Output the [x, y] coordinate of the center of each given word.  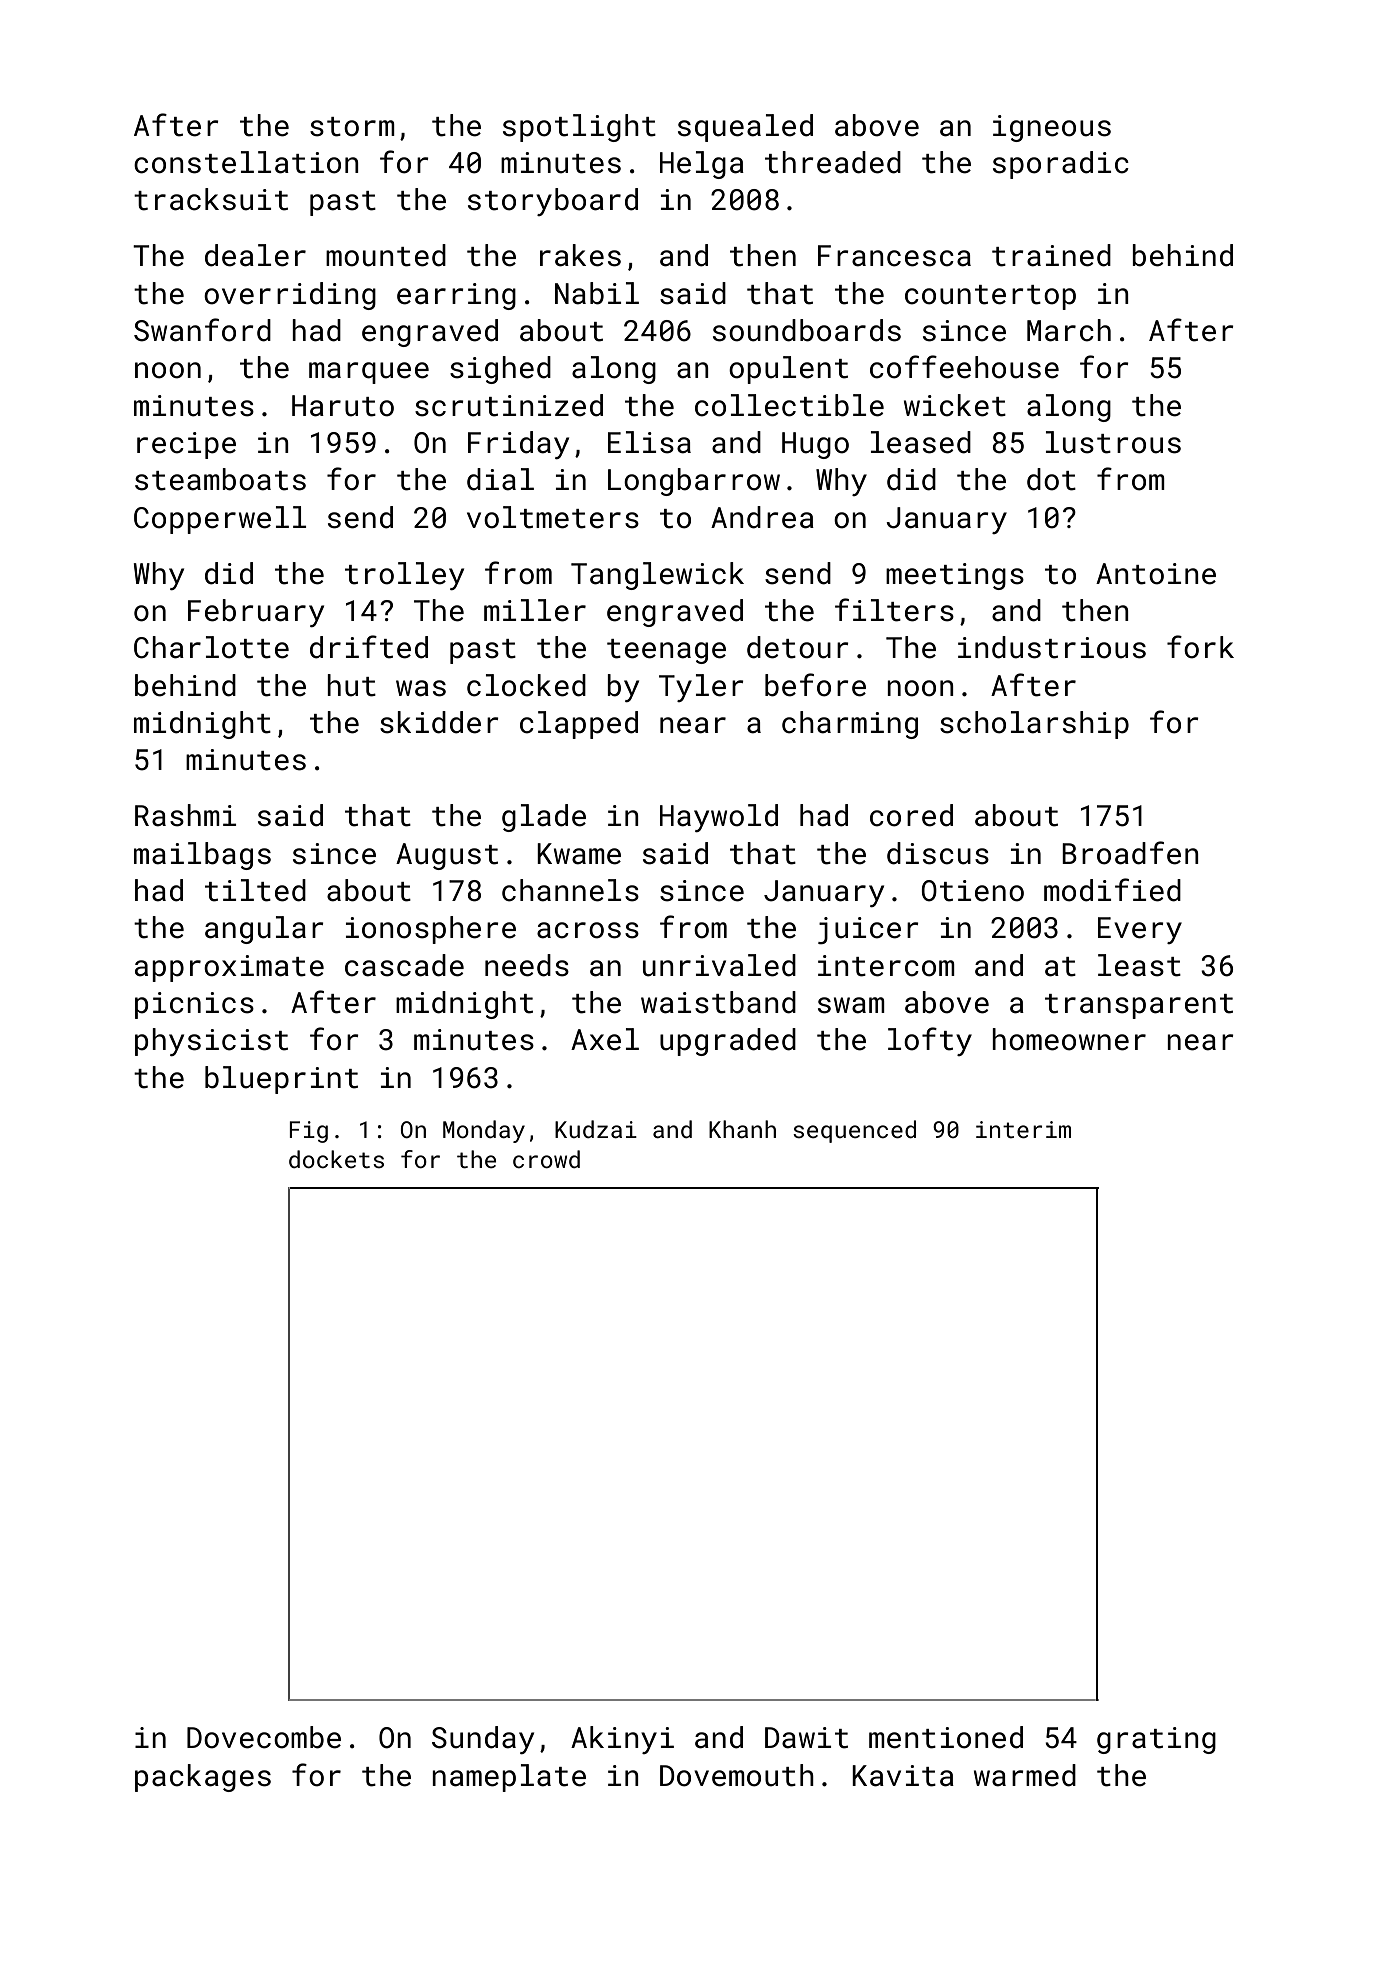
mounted [386, 255]
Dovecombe [264, 1737]
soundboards [807, 330]
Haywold [719, 818]
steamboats [220, 479]
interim [1023, 1129]
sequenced [854, 1131]
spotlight [579, 128]
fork [1200, 647]
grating [1156, 1740]
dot [1051, 479]
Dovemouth [737, 1775]
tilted [255, 890]
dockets [336, 1159]
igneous [1052, 128]
